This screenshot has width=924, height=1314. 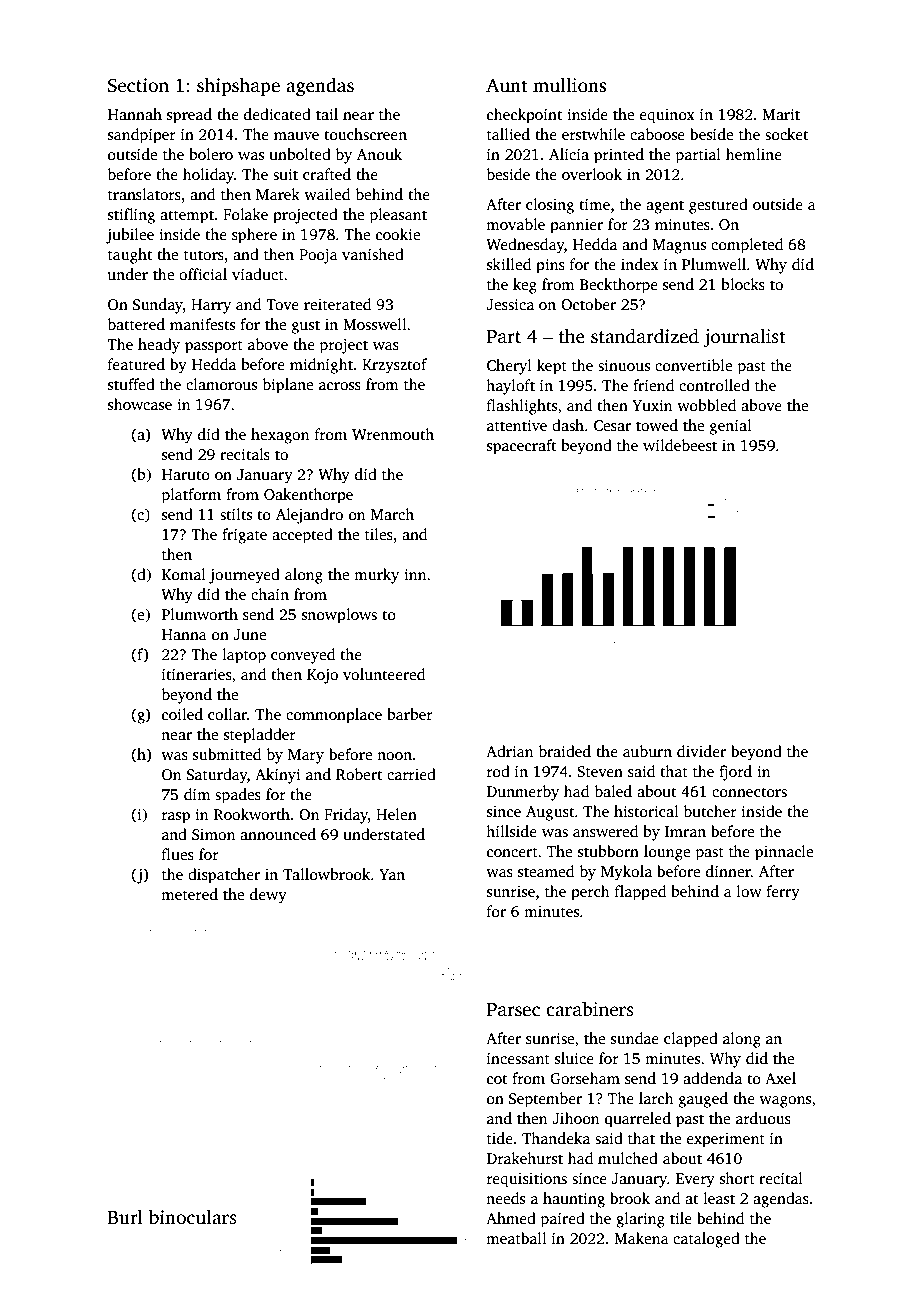 What do you see at coordinates (125, 1217) in the screenshot?
I see `Burl` at bounding box center [125, 1217].
